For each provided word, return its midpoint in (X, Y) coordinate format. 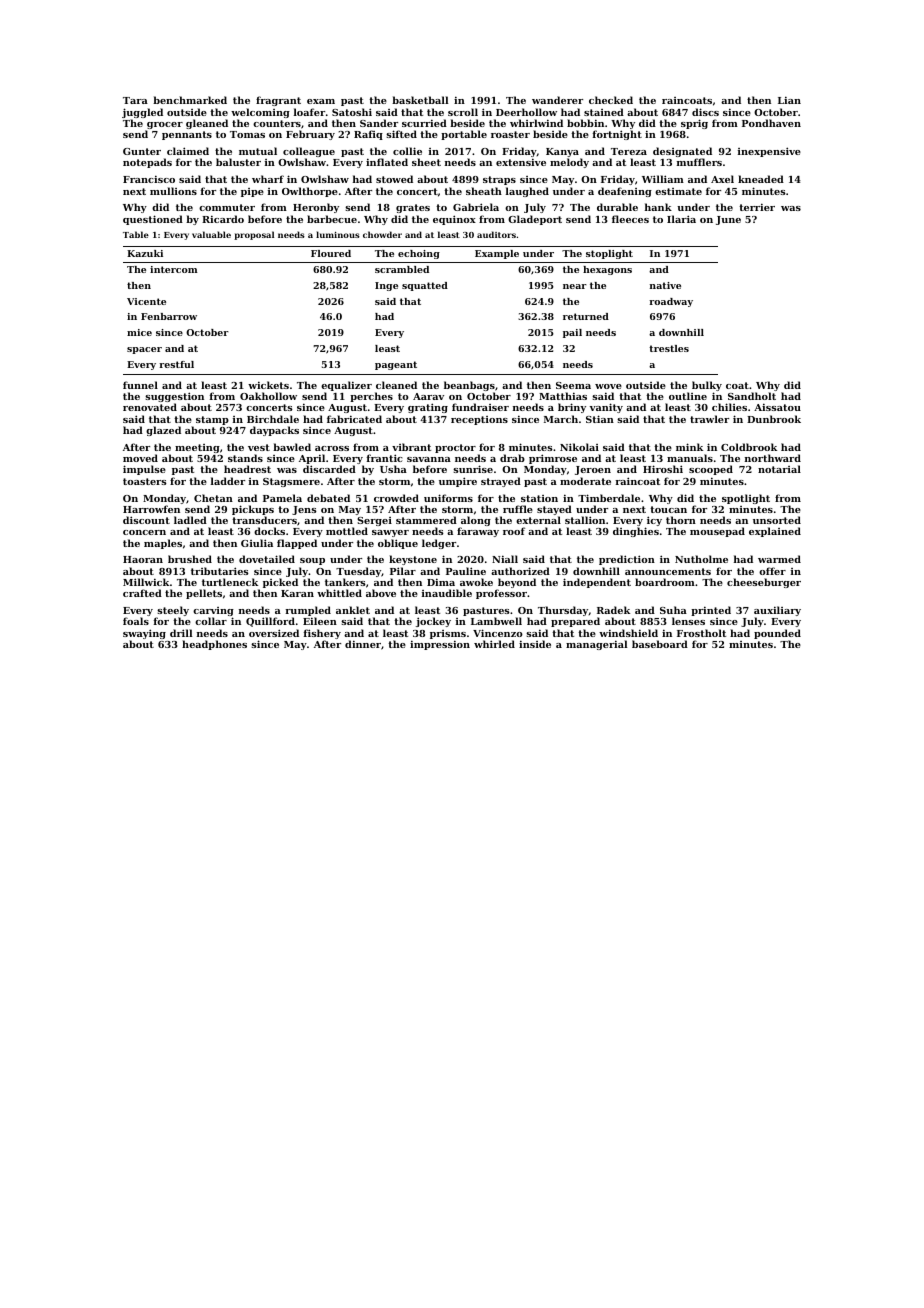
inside (535, 644)
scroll (463, 112)
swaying (144, 634)
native (665, 285)
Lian (789, 100)
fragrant (278, 101)
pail (572, 333)
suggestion (174, 398)
